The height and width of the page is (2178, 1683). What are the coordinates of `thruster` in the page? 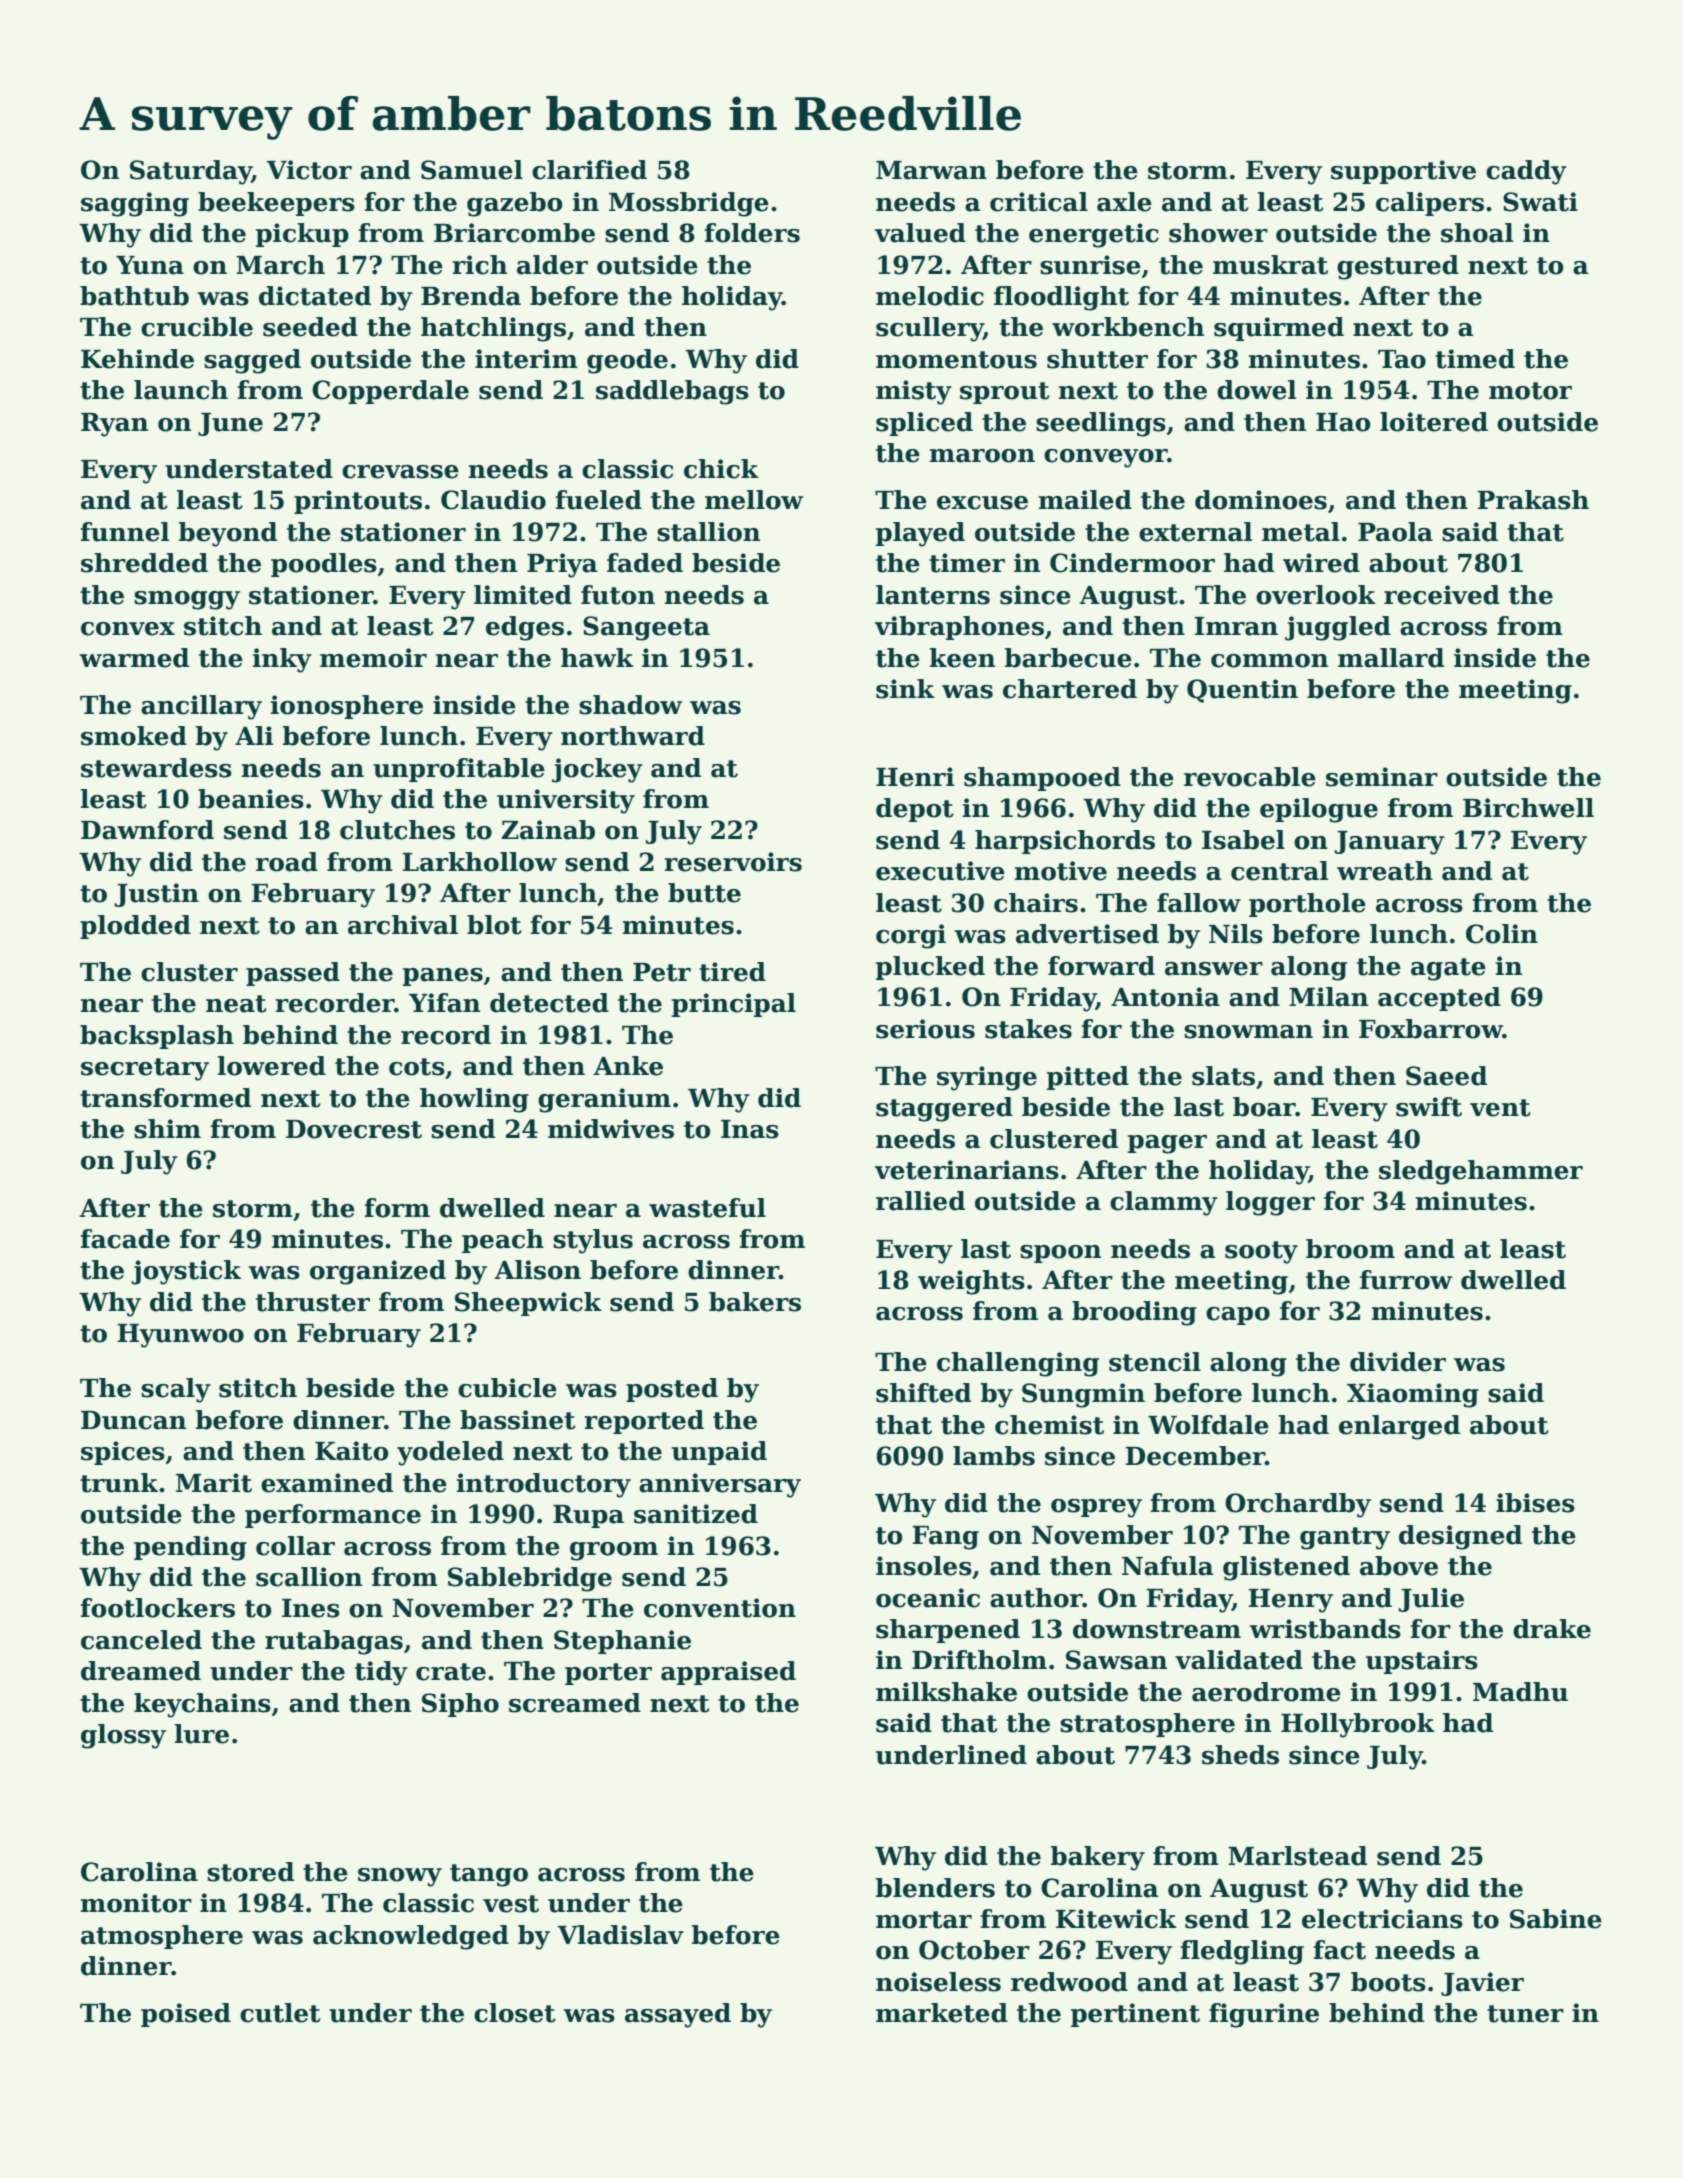 It's located at (313, 1302).
